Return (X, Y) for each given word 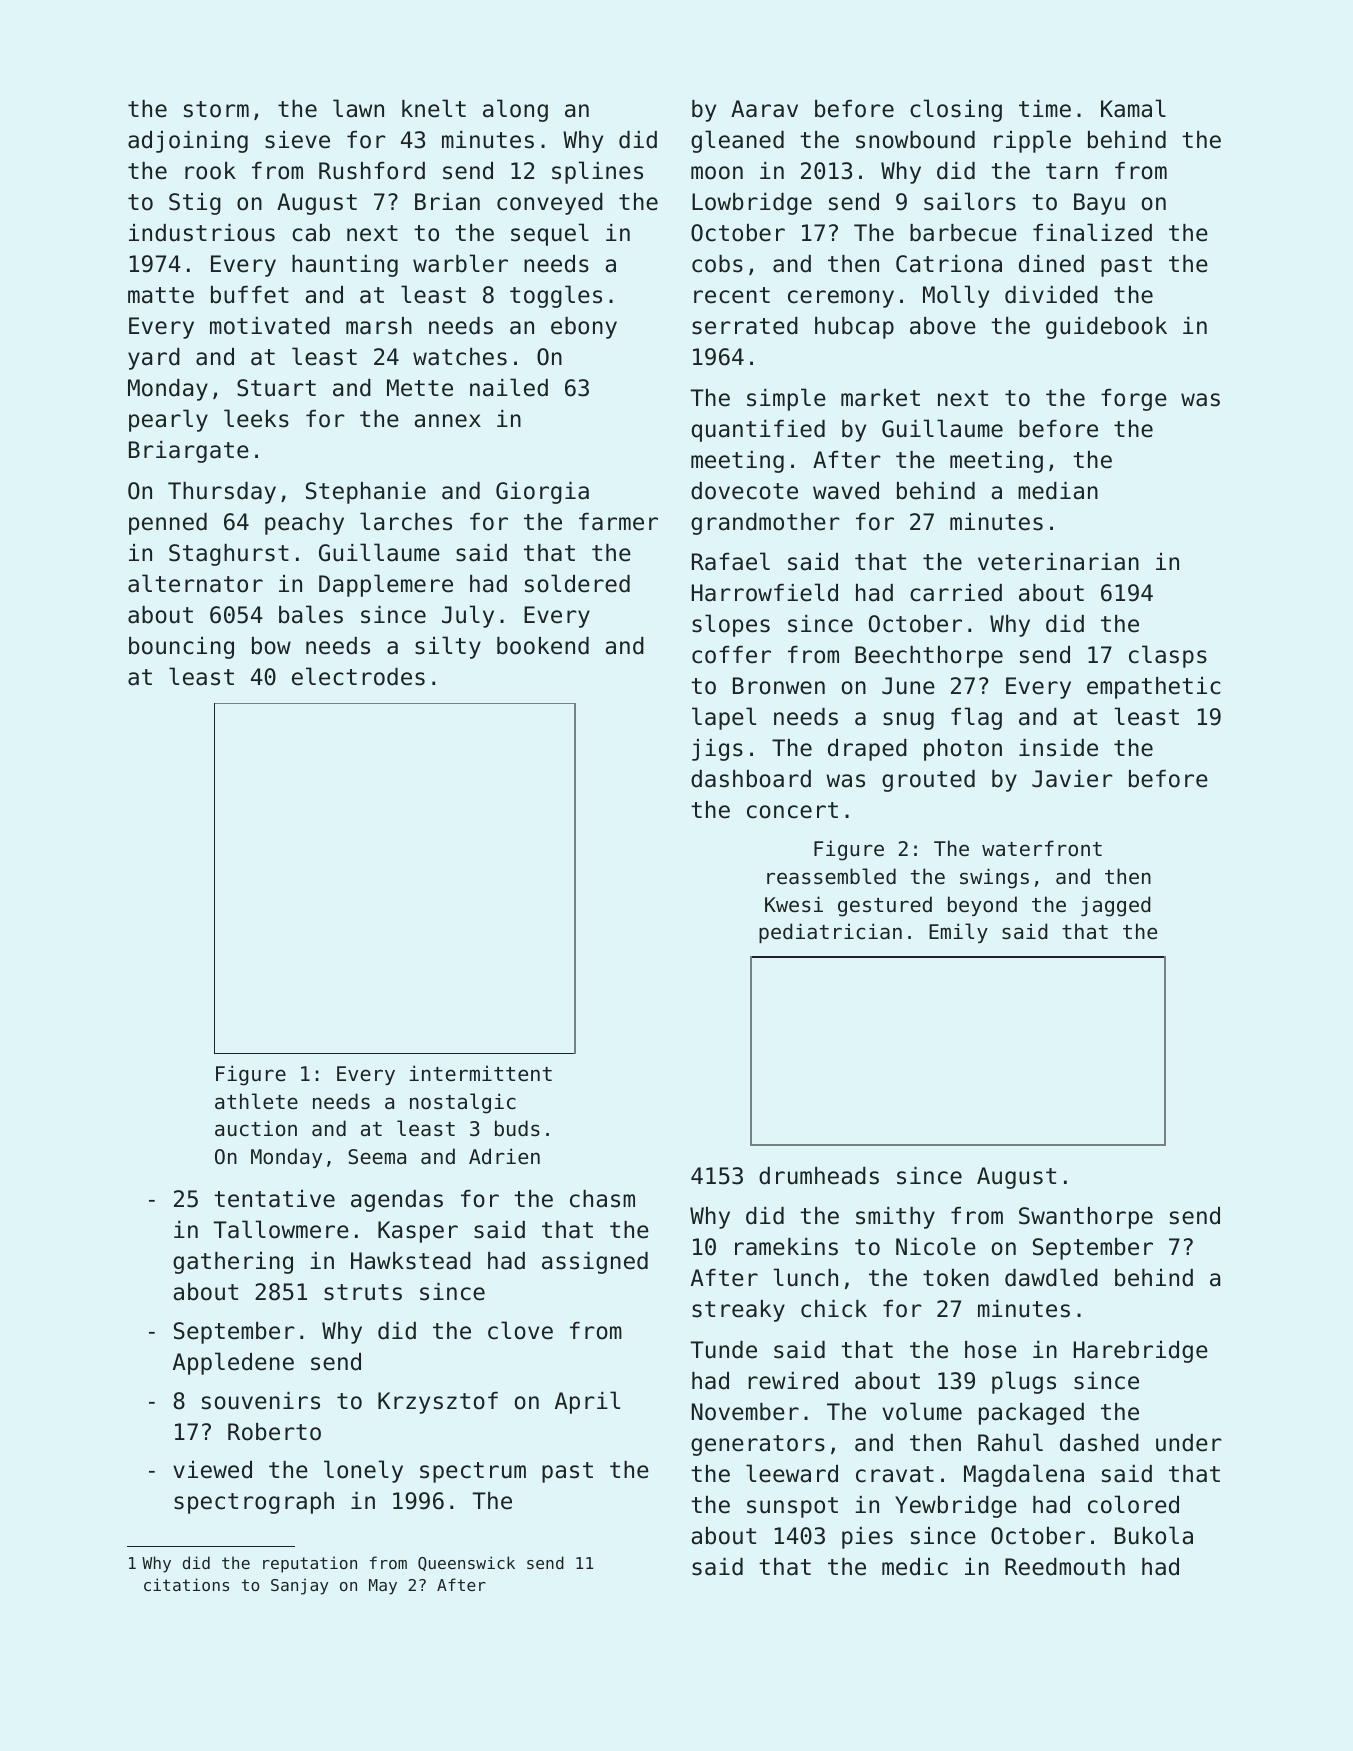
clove (520, 1330)
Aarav (764, 109)
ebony (584, 328)
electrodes (358, 676)
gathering (233, 1263)
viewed (212, 1470)
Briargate (189, 452)
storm (216, 109)
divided (1051, 295)
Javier (1072, 779)
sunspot (792, 1507)
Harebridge (1141, 1352)
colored (1133, 1504)
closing (956, 110)
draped (867, 750)
